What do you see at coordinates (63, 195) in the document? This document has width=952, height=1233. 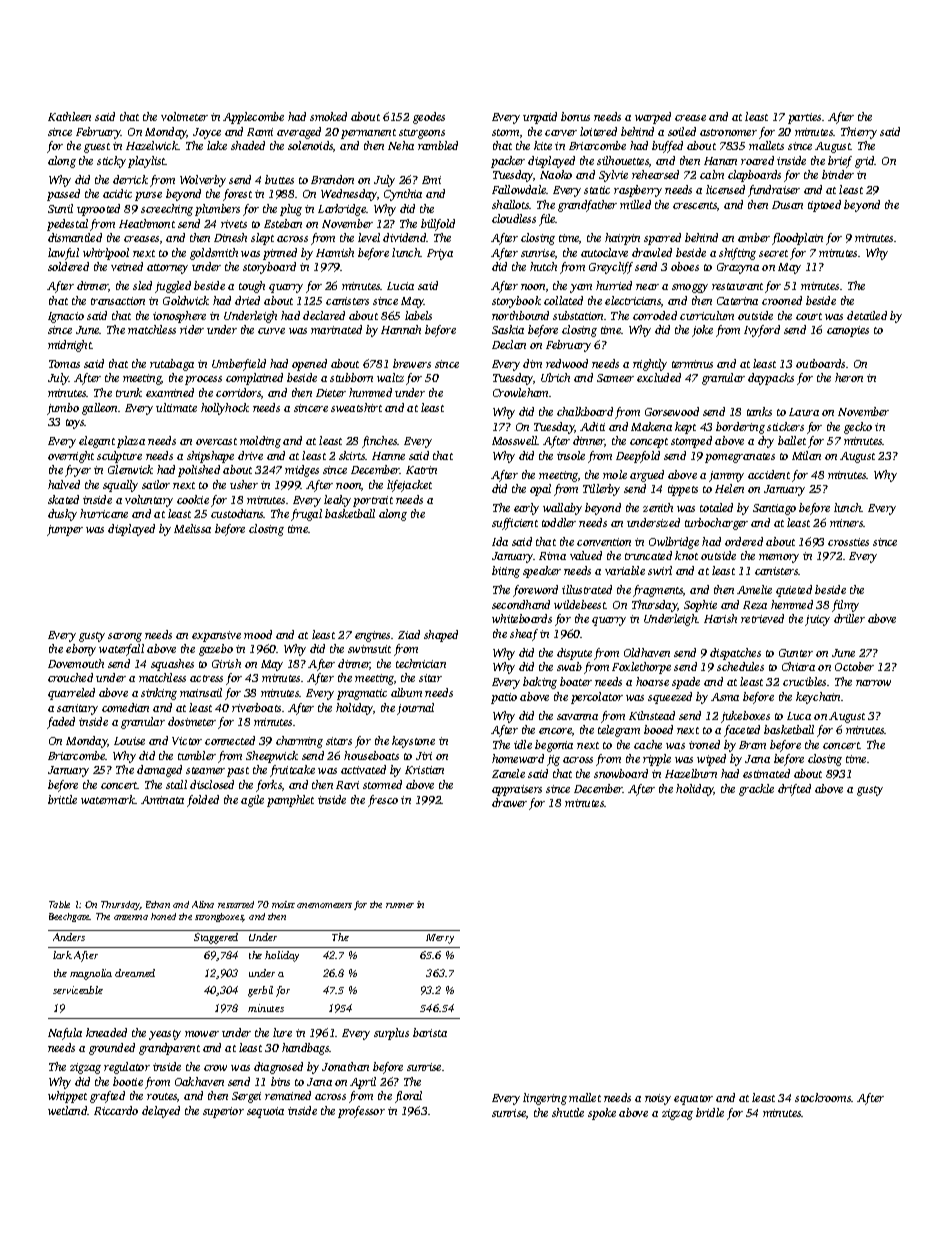 I see `passed` at bounding box center [63, 195].
